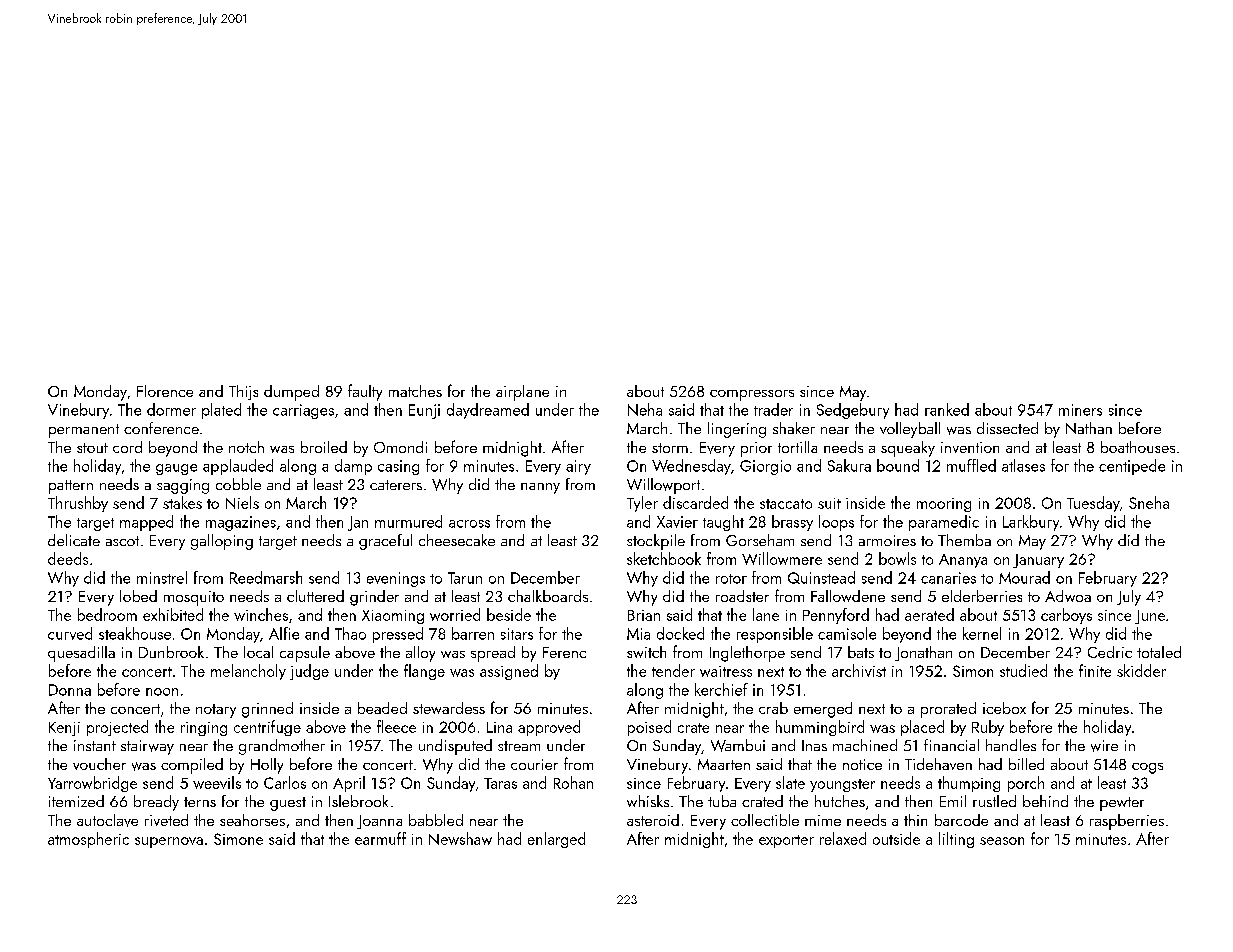 Image resolution: width=1233 pixels, height=952 pixels. What do you see at coordinates (509, 672) in the screenshot?
I see `assigned` at bounding box center [509, 672].
